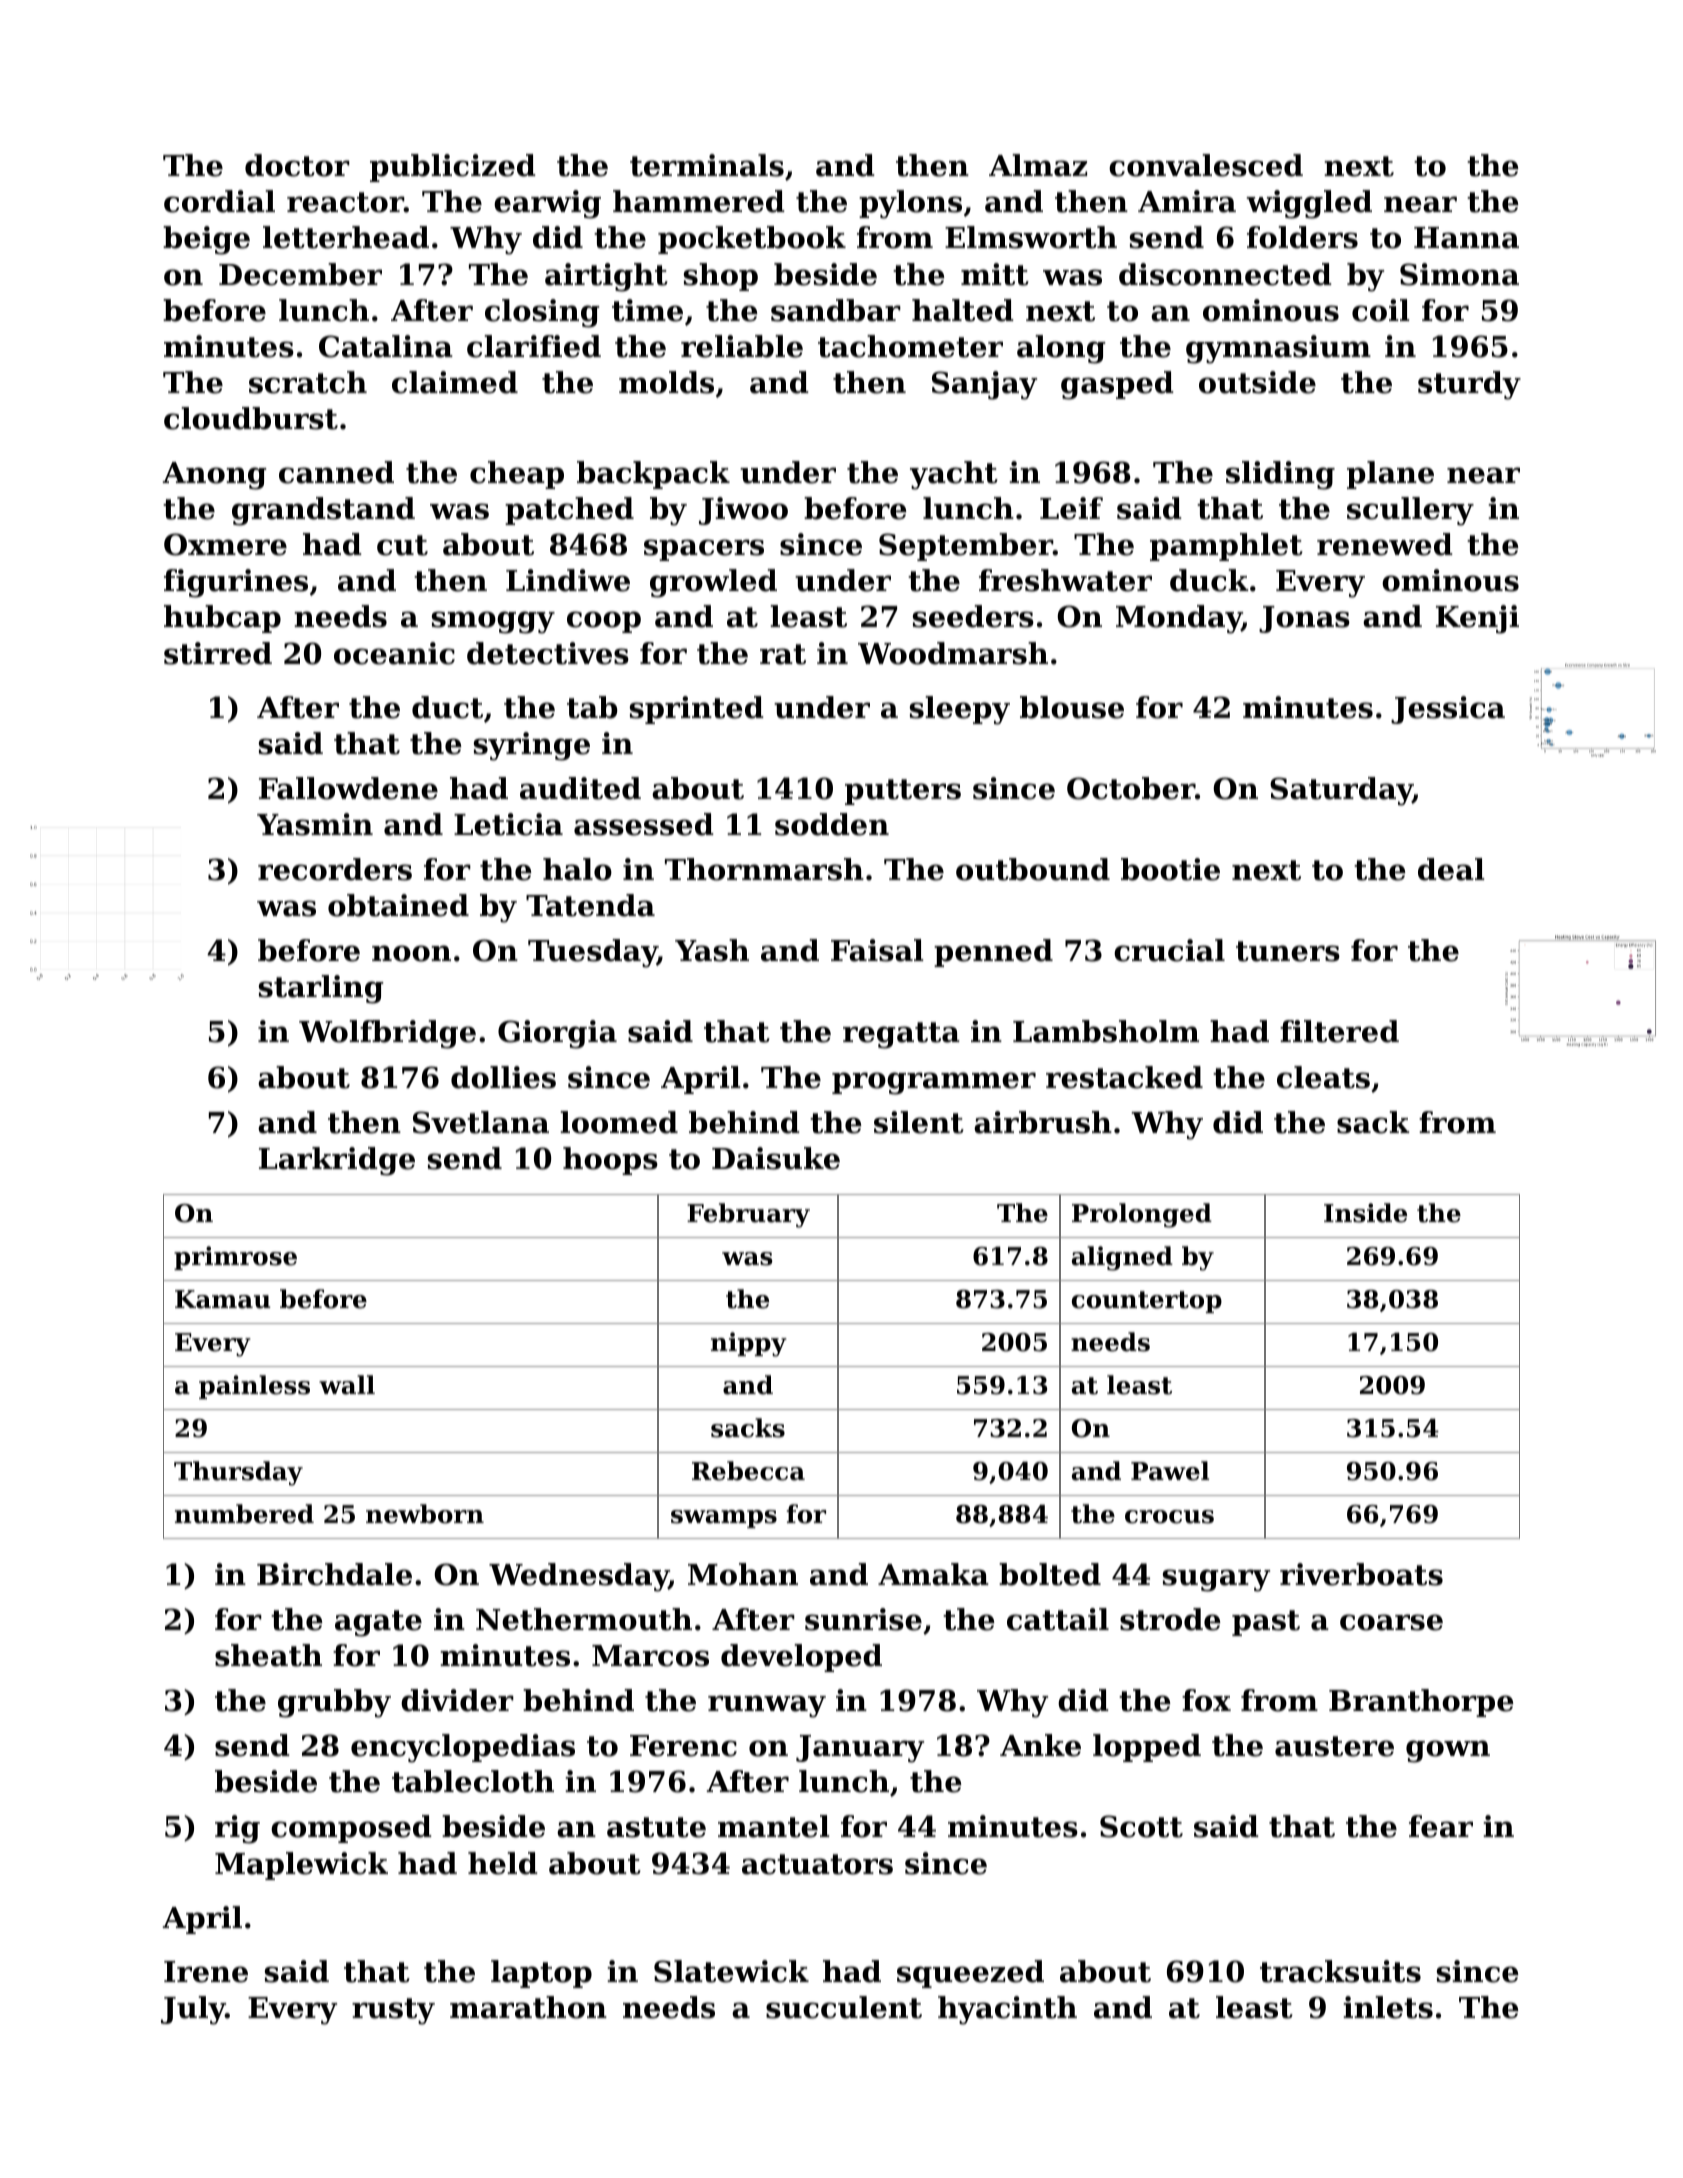 Image resolution: width=1683 pixels, height=2178 pixels. I want to click on rusty, so click(393, 2011).
